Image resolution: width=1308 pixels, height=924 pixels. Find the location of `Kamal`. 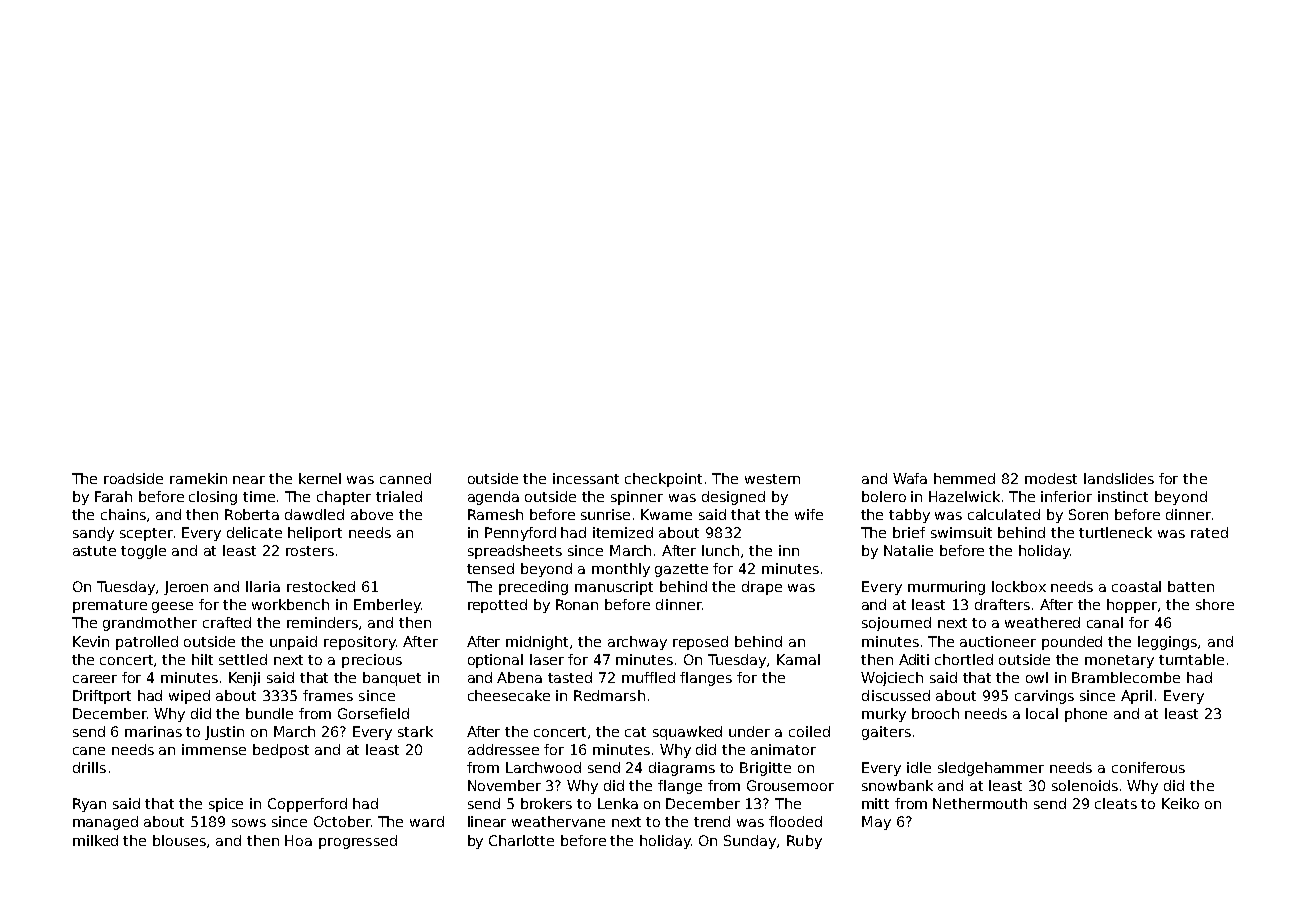

Kamal is located at coordinates (798, 659).
